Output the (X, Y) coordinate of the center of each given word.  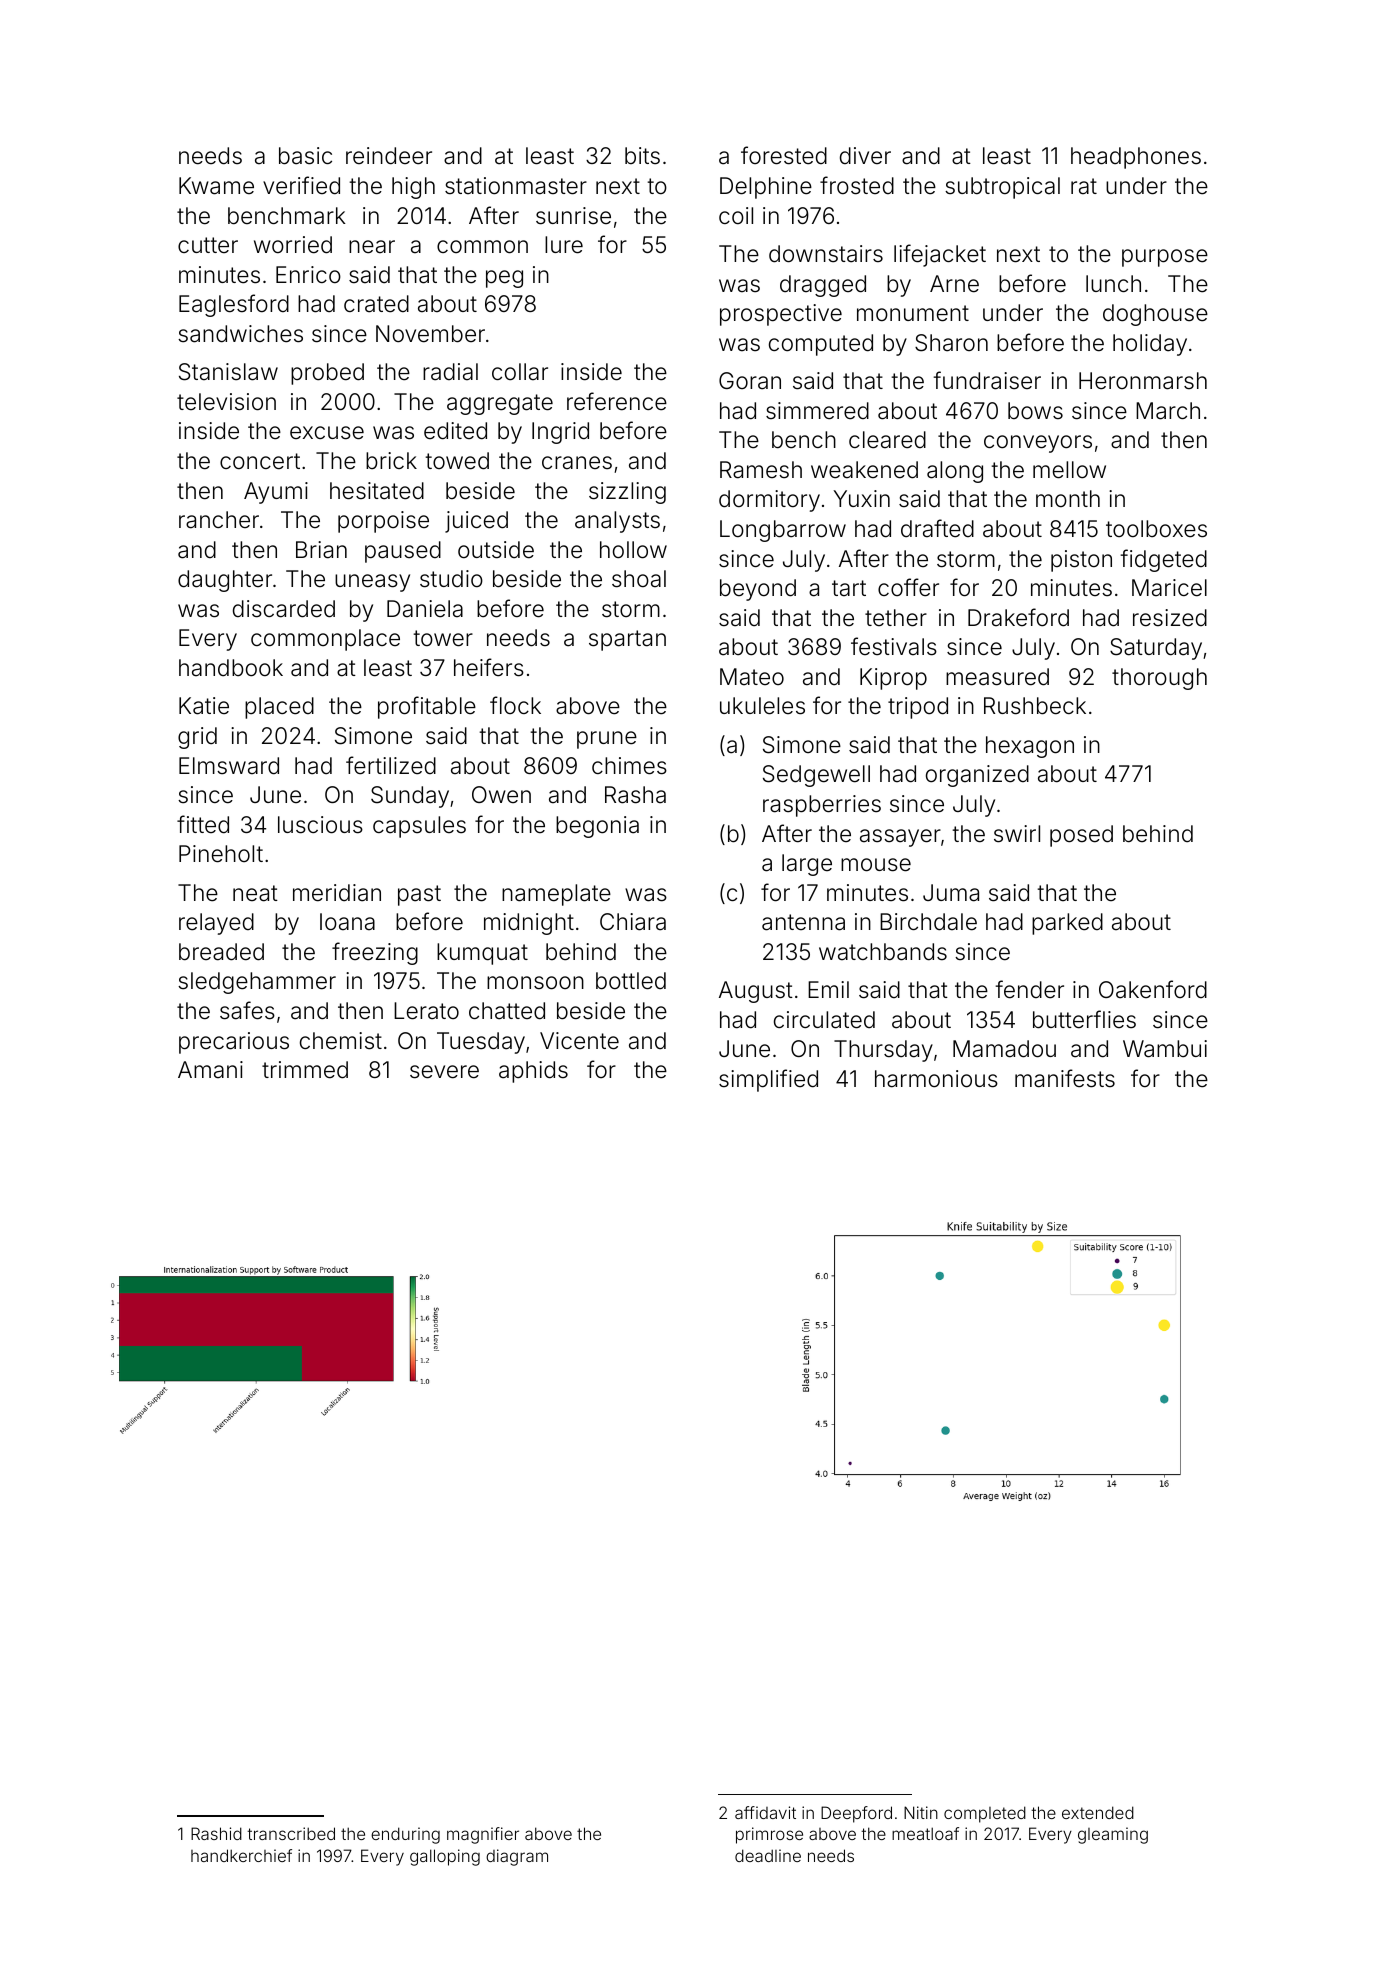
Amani (210, 1070)
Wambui (1165, 1049)
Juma (951, 893)
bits (642, 156)
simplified (768, 1080)
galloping (445, 1857)
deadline (768, 1855)
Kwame (216, 186)
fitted (203, 824)
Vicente (579, 1041)
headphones (1136, 158)
